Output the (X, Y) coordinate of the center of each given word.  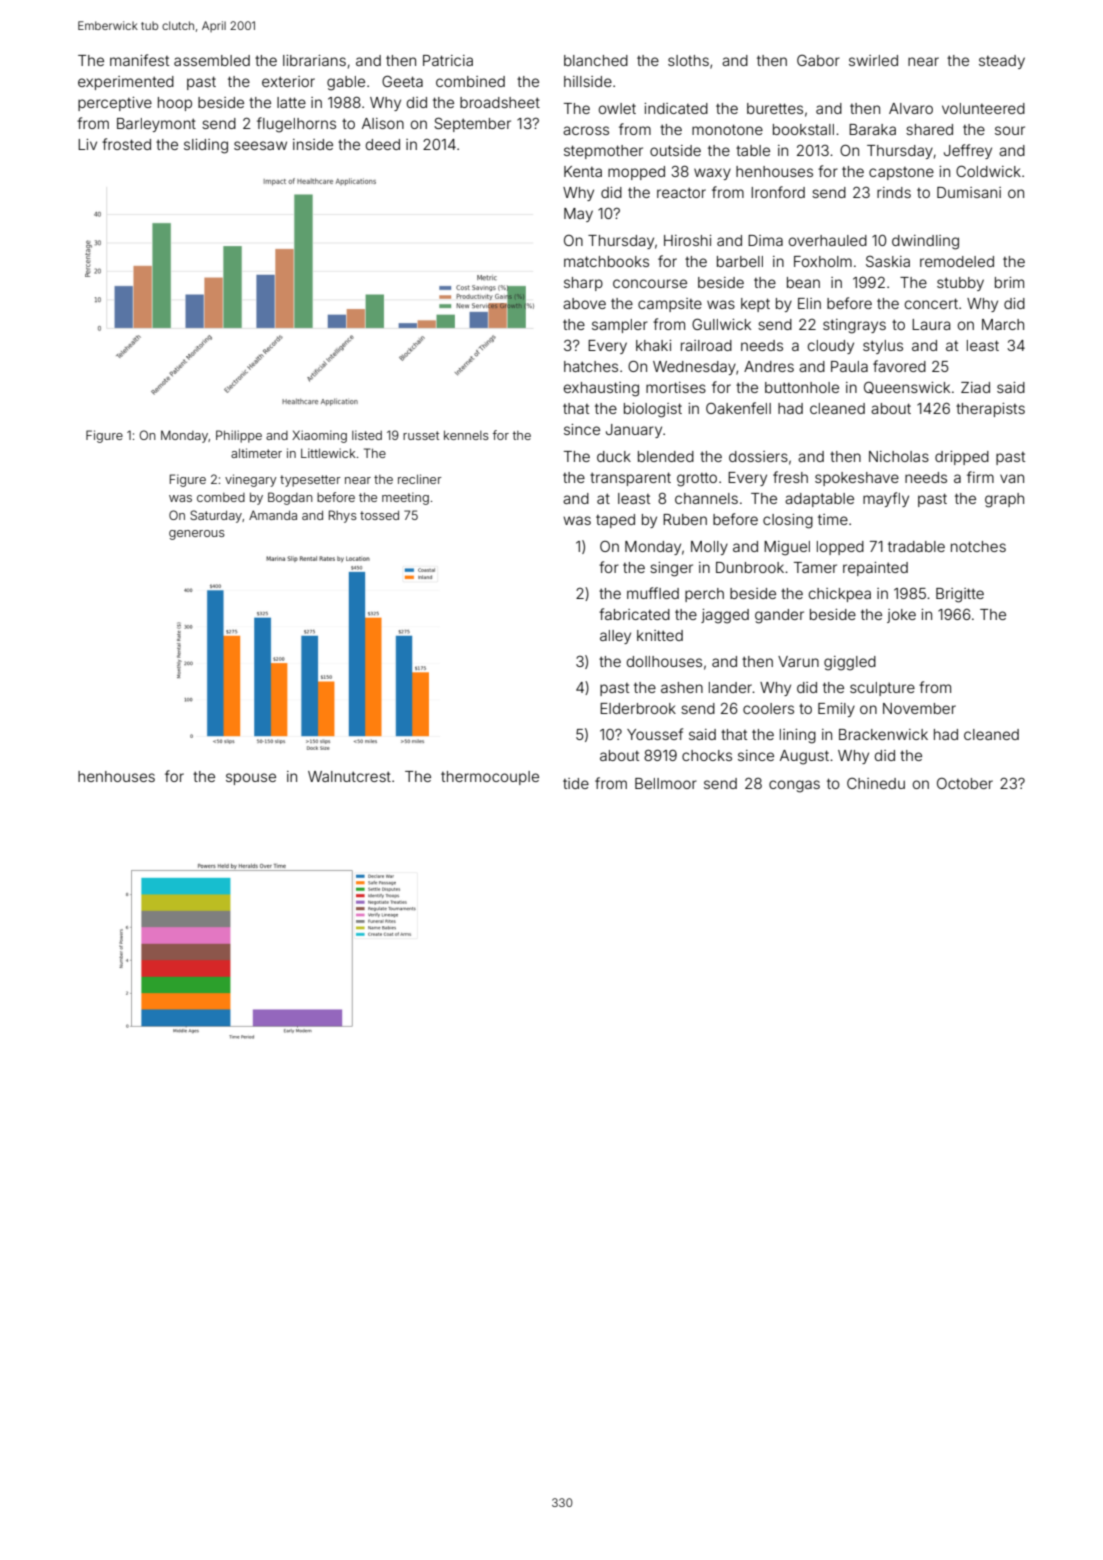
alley (615, 637)
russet (421, 435)
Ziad (975, 387)
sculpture (882, 689)
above (584, 303)
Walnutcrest (349, 776)
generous (197, 535)
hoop (175, 104)
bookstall (803, 129)
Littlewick (328, 453)
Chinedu (876, 783)
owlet (617, 108)
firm (980, 477)
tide (576, 783)
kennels (466, 435)
